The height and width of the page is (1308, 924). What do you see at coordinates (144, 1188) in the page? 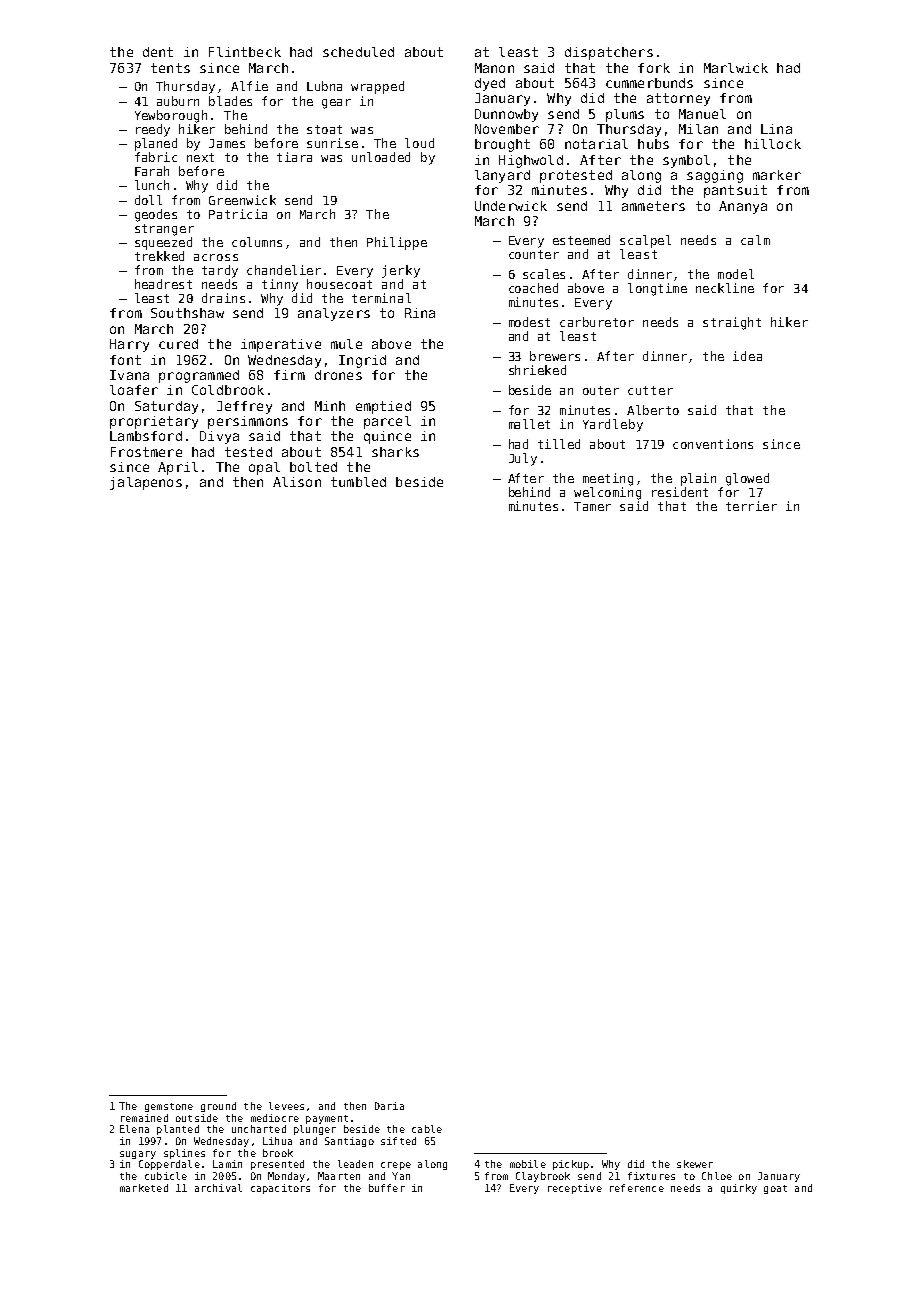
I see `marketed` at bounding box center [144, 1188].
